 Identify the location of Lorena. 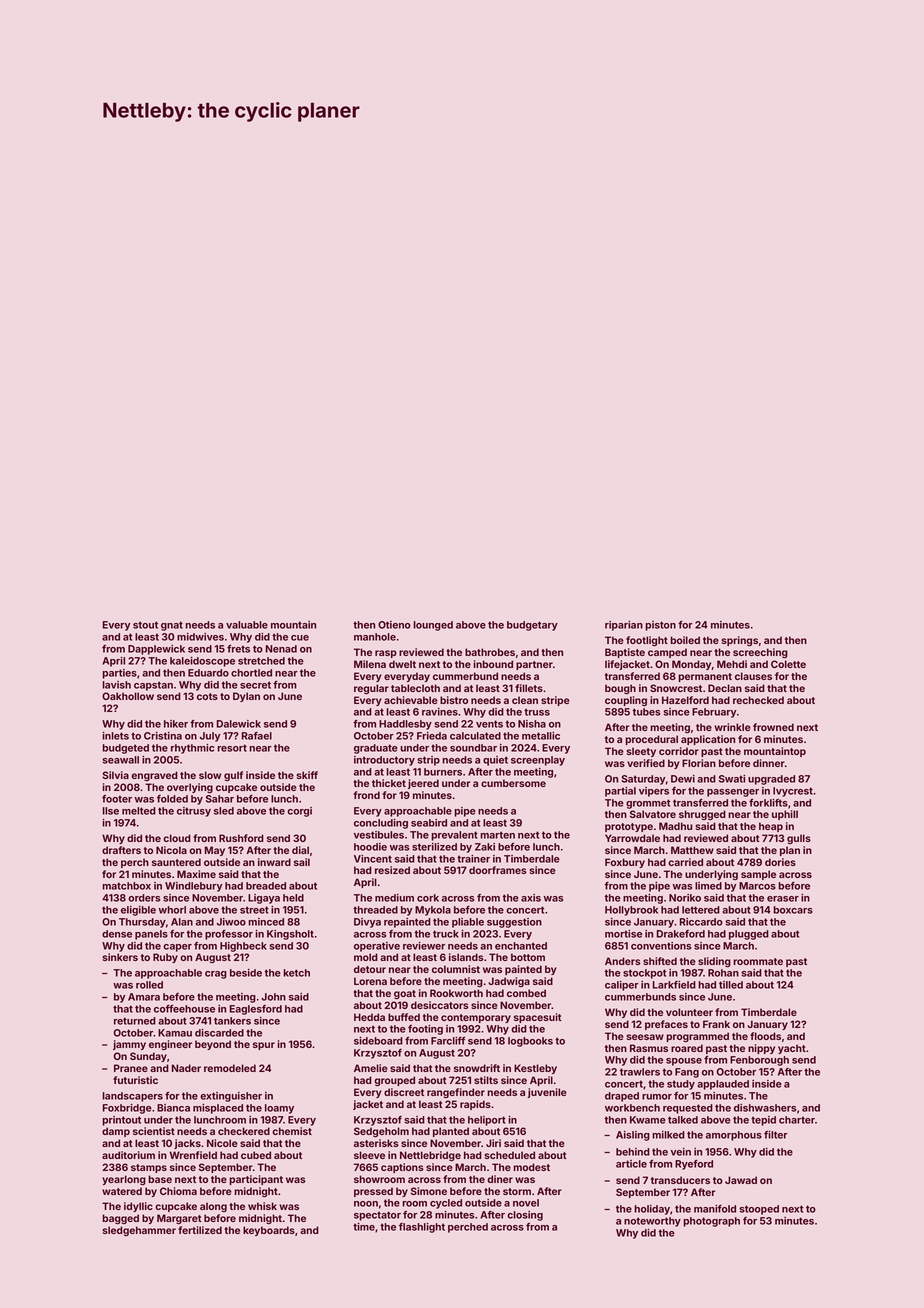
(370, 981).
